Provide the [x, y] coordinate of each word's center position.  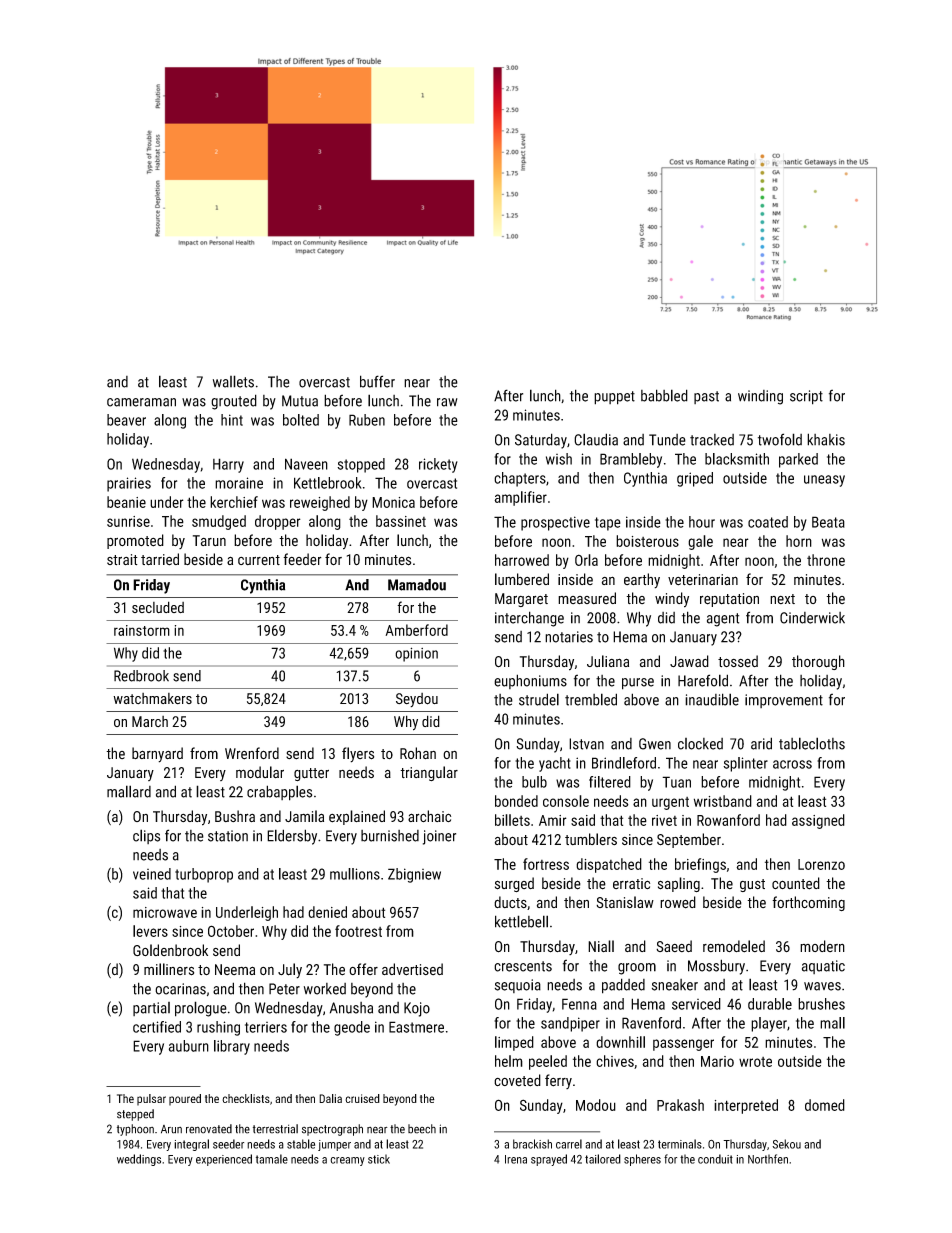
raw [447, 402]
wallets [233, 381]
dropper [278, 522]
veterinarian [703, 580]
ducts [510, 902]
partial [151, 1009]
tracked [712, 440]
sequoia [518, 986]
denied [327, 912]
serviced [696, 1004]
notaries [569, 637]
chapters [520, 479]
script [806, 397]
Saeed [674, 946]
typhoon [135, 1130]
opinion [416, 654]
